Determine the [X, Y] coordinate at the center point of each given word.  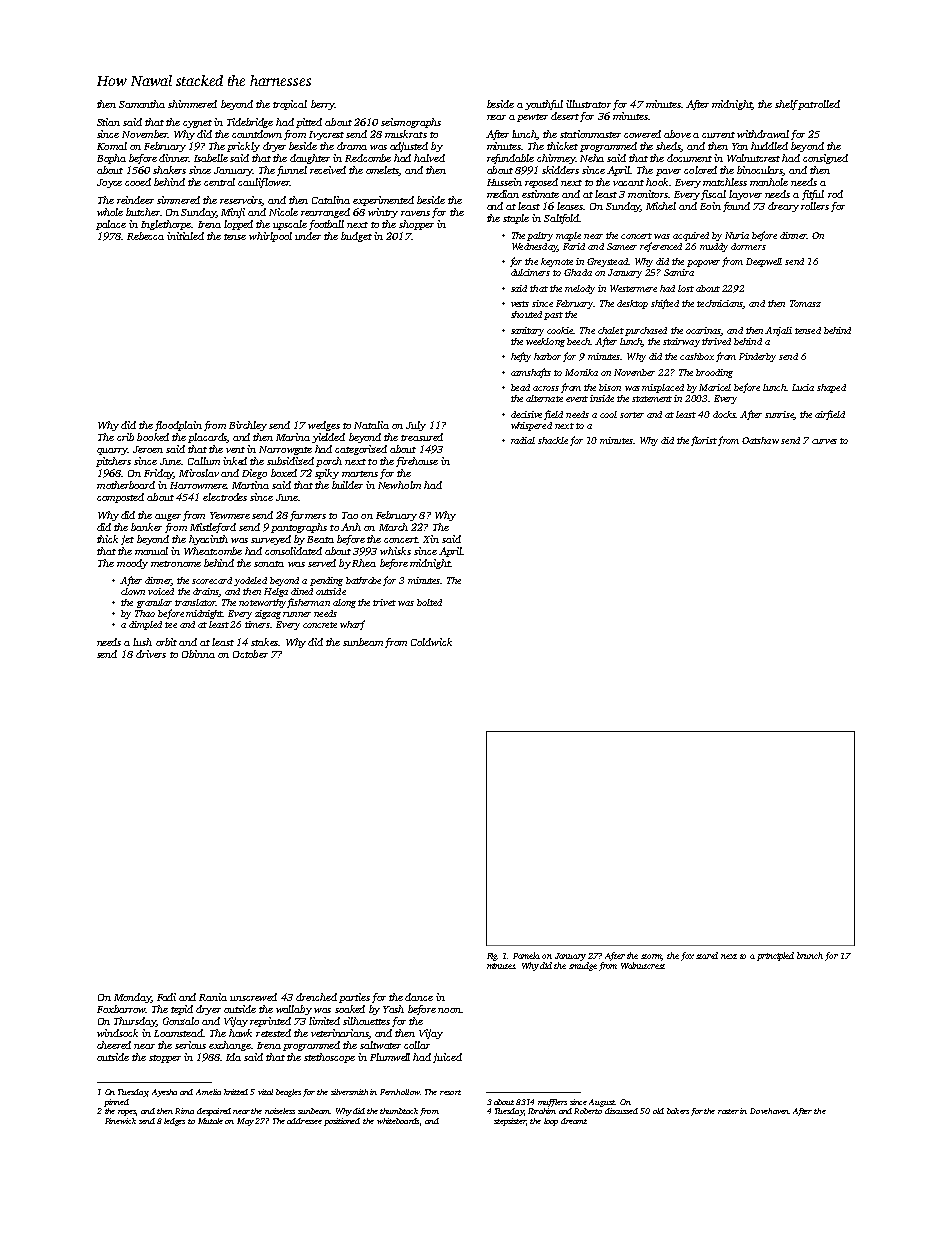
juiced [447, 1058]
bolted [429, 602]
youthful [544, 105]
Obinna [198, 654]
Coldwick [431, 642]
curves [824, 441]
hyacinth [208, 540]
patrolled [819, 105]
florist [704, 441]
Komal [112, 146]
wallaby [294, 1010]
